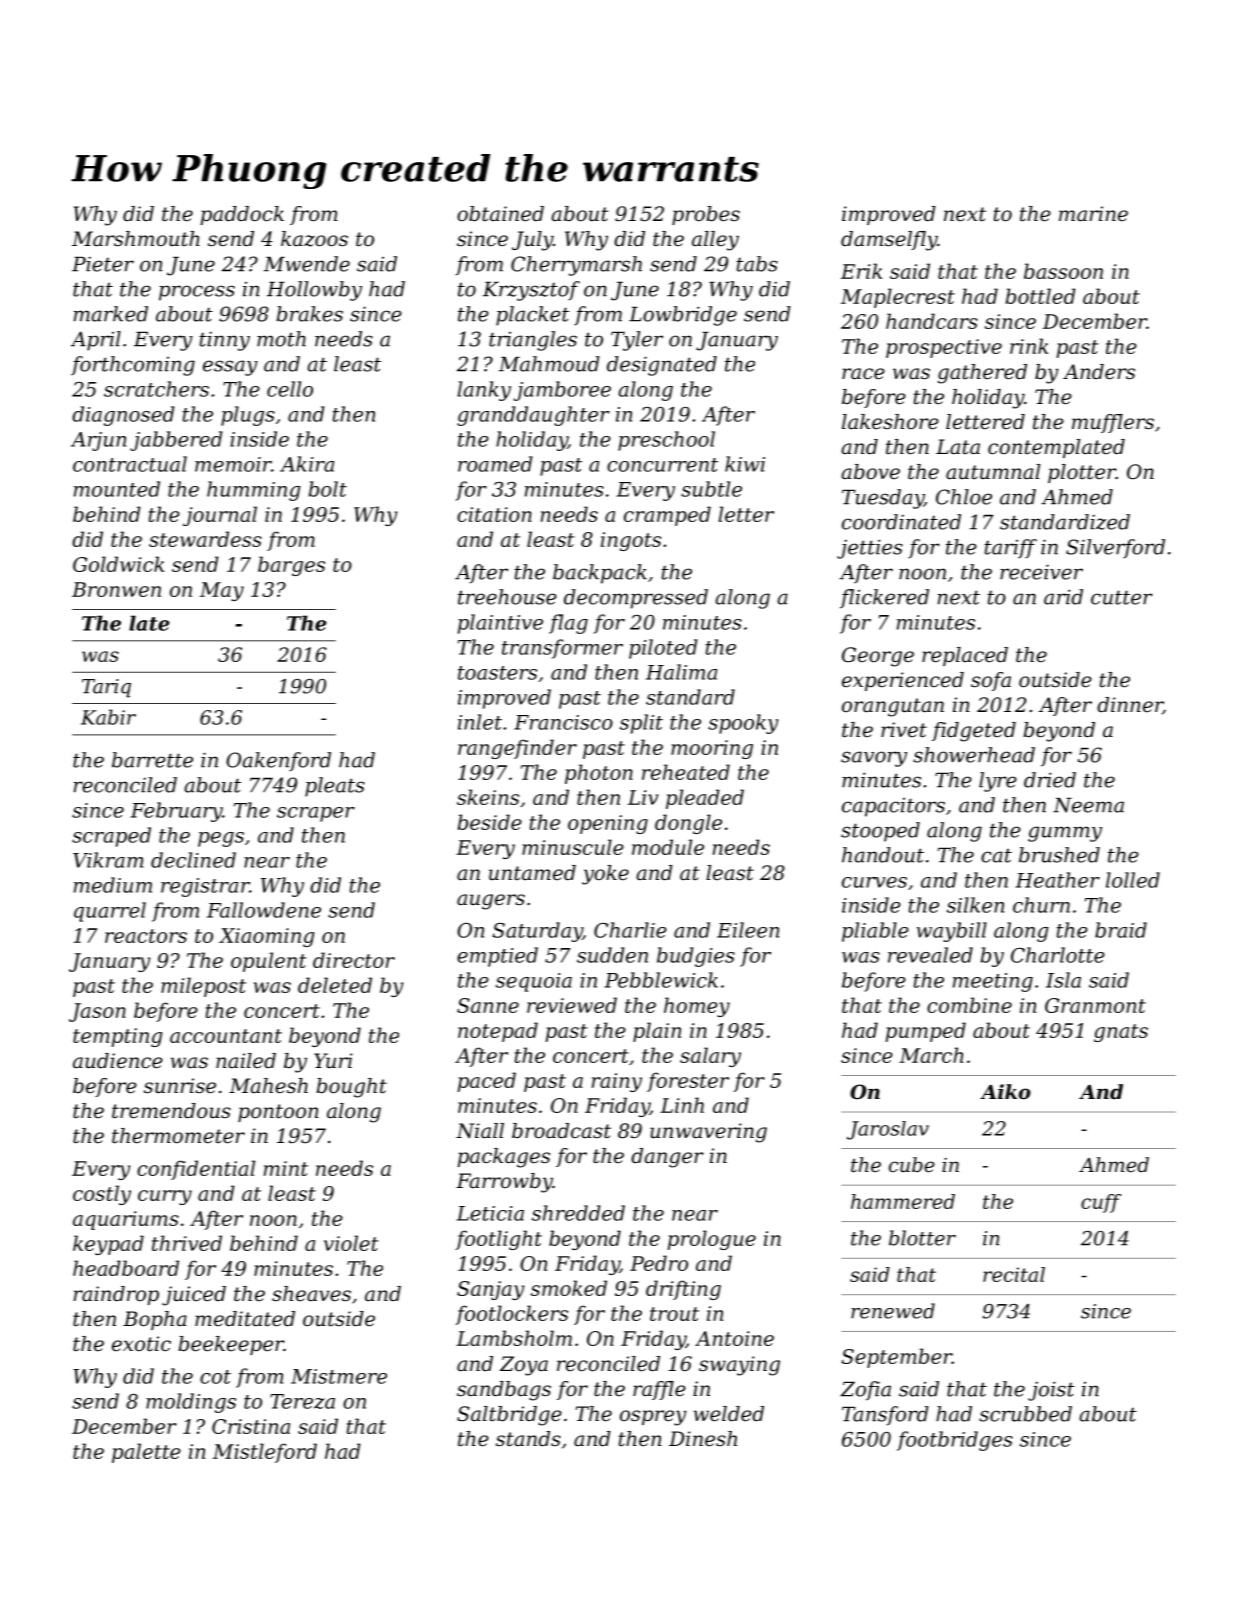 The height and width of the document is (1615, 1248). What do you see at coordinates (662, 366) in the document?
I see `designated` at bounding box center [662, 366].
